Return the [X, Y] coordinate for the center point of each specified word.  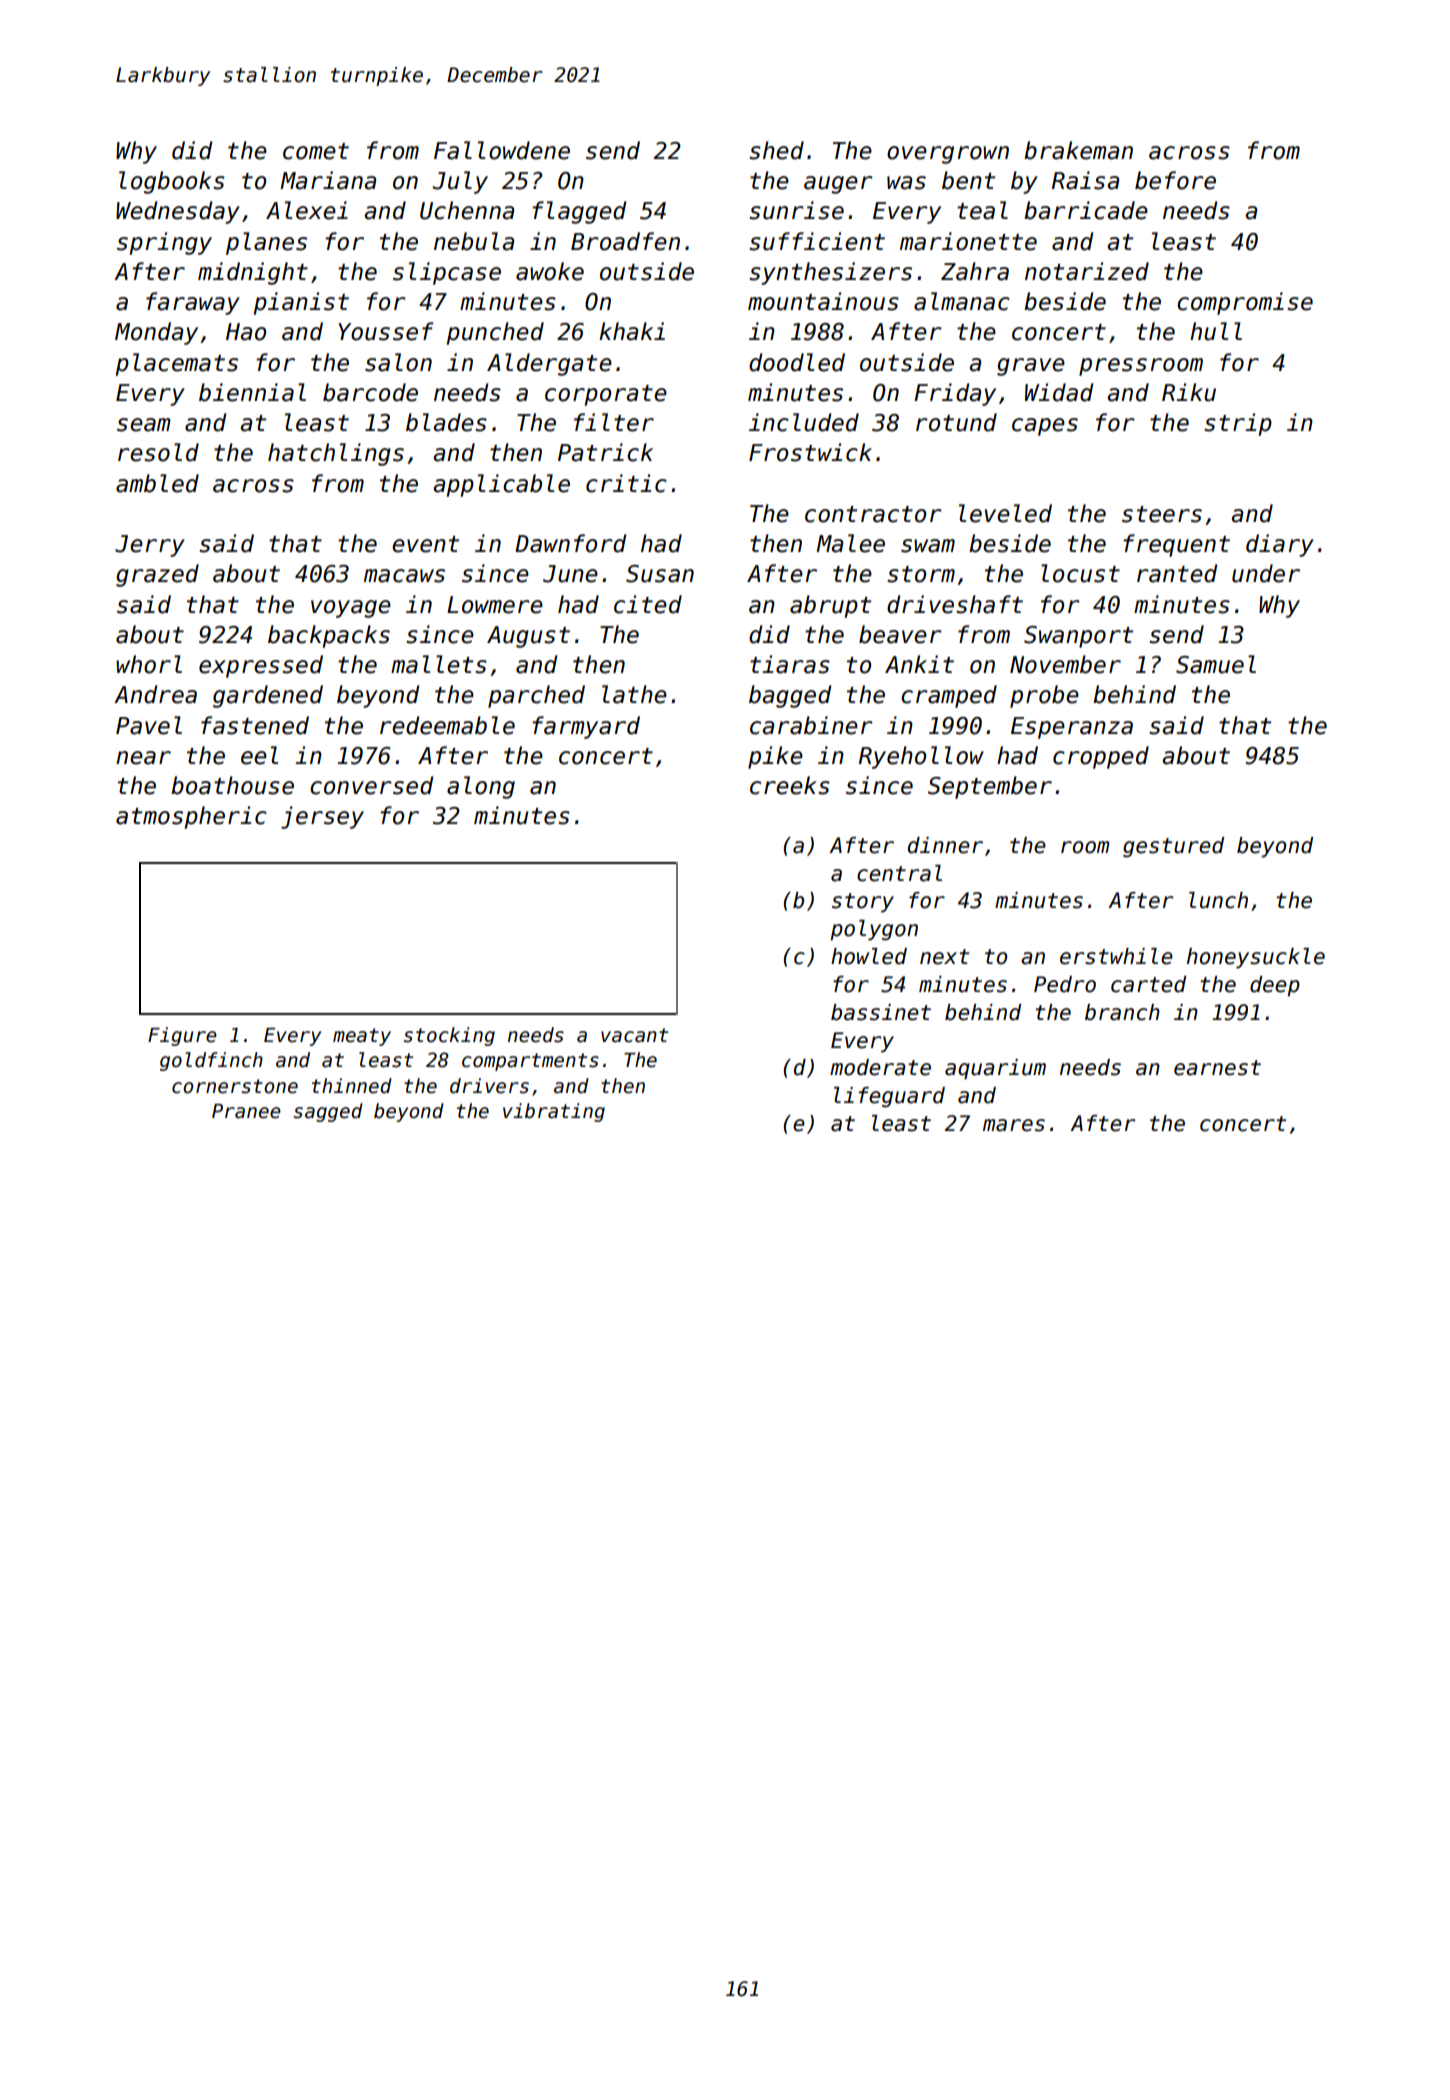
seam [144, 425]
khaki [632, 331]
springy [164, 243]
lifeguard [889, 1097]
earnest [1217, 1068]
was [906, 183]
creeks [790, 785]
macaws [404, 576]
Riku [1189, 392]
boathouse [232, 785]
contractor [873, 514]
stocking [449, 1036]
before [1175, 180]
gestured [1173, 847]
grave [1031, 367]
